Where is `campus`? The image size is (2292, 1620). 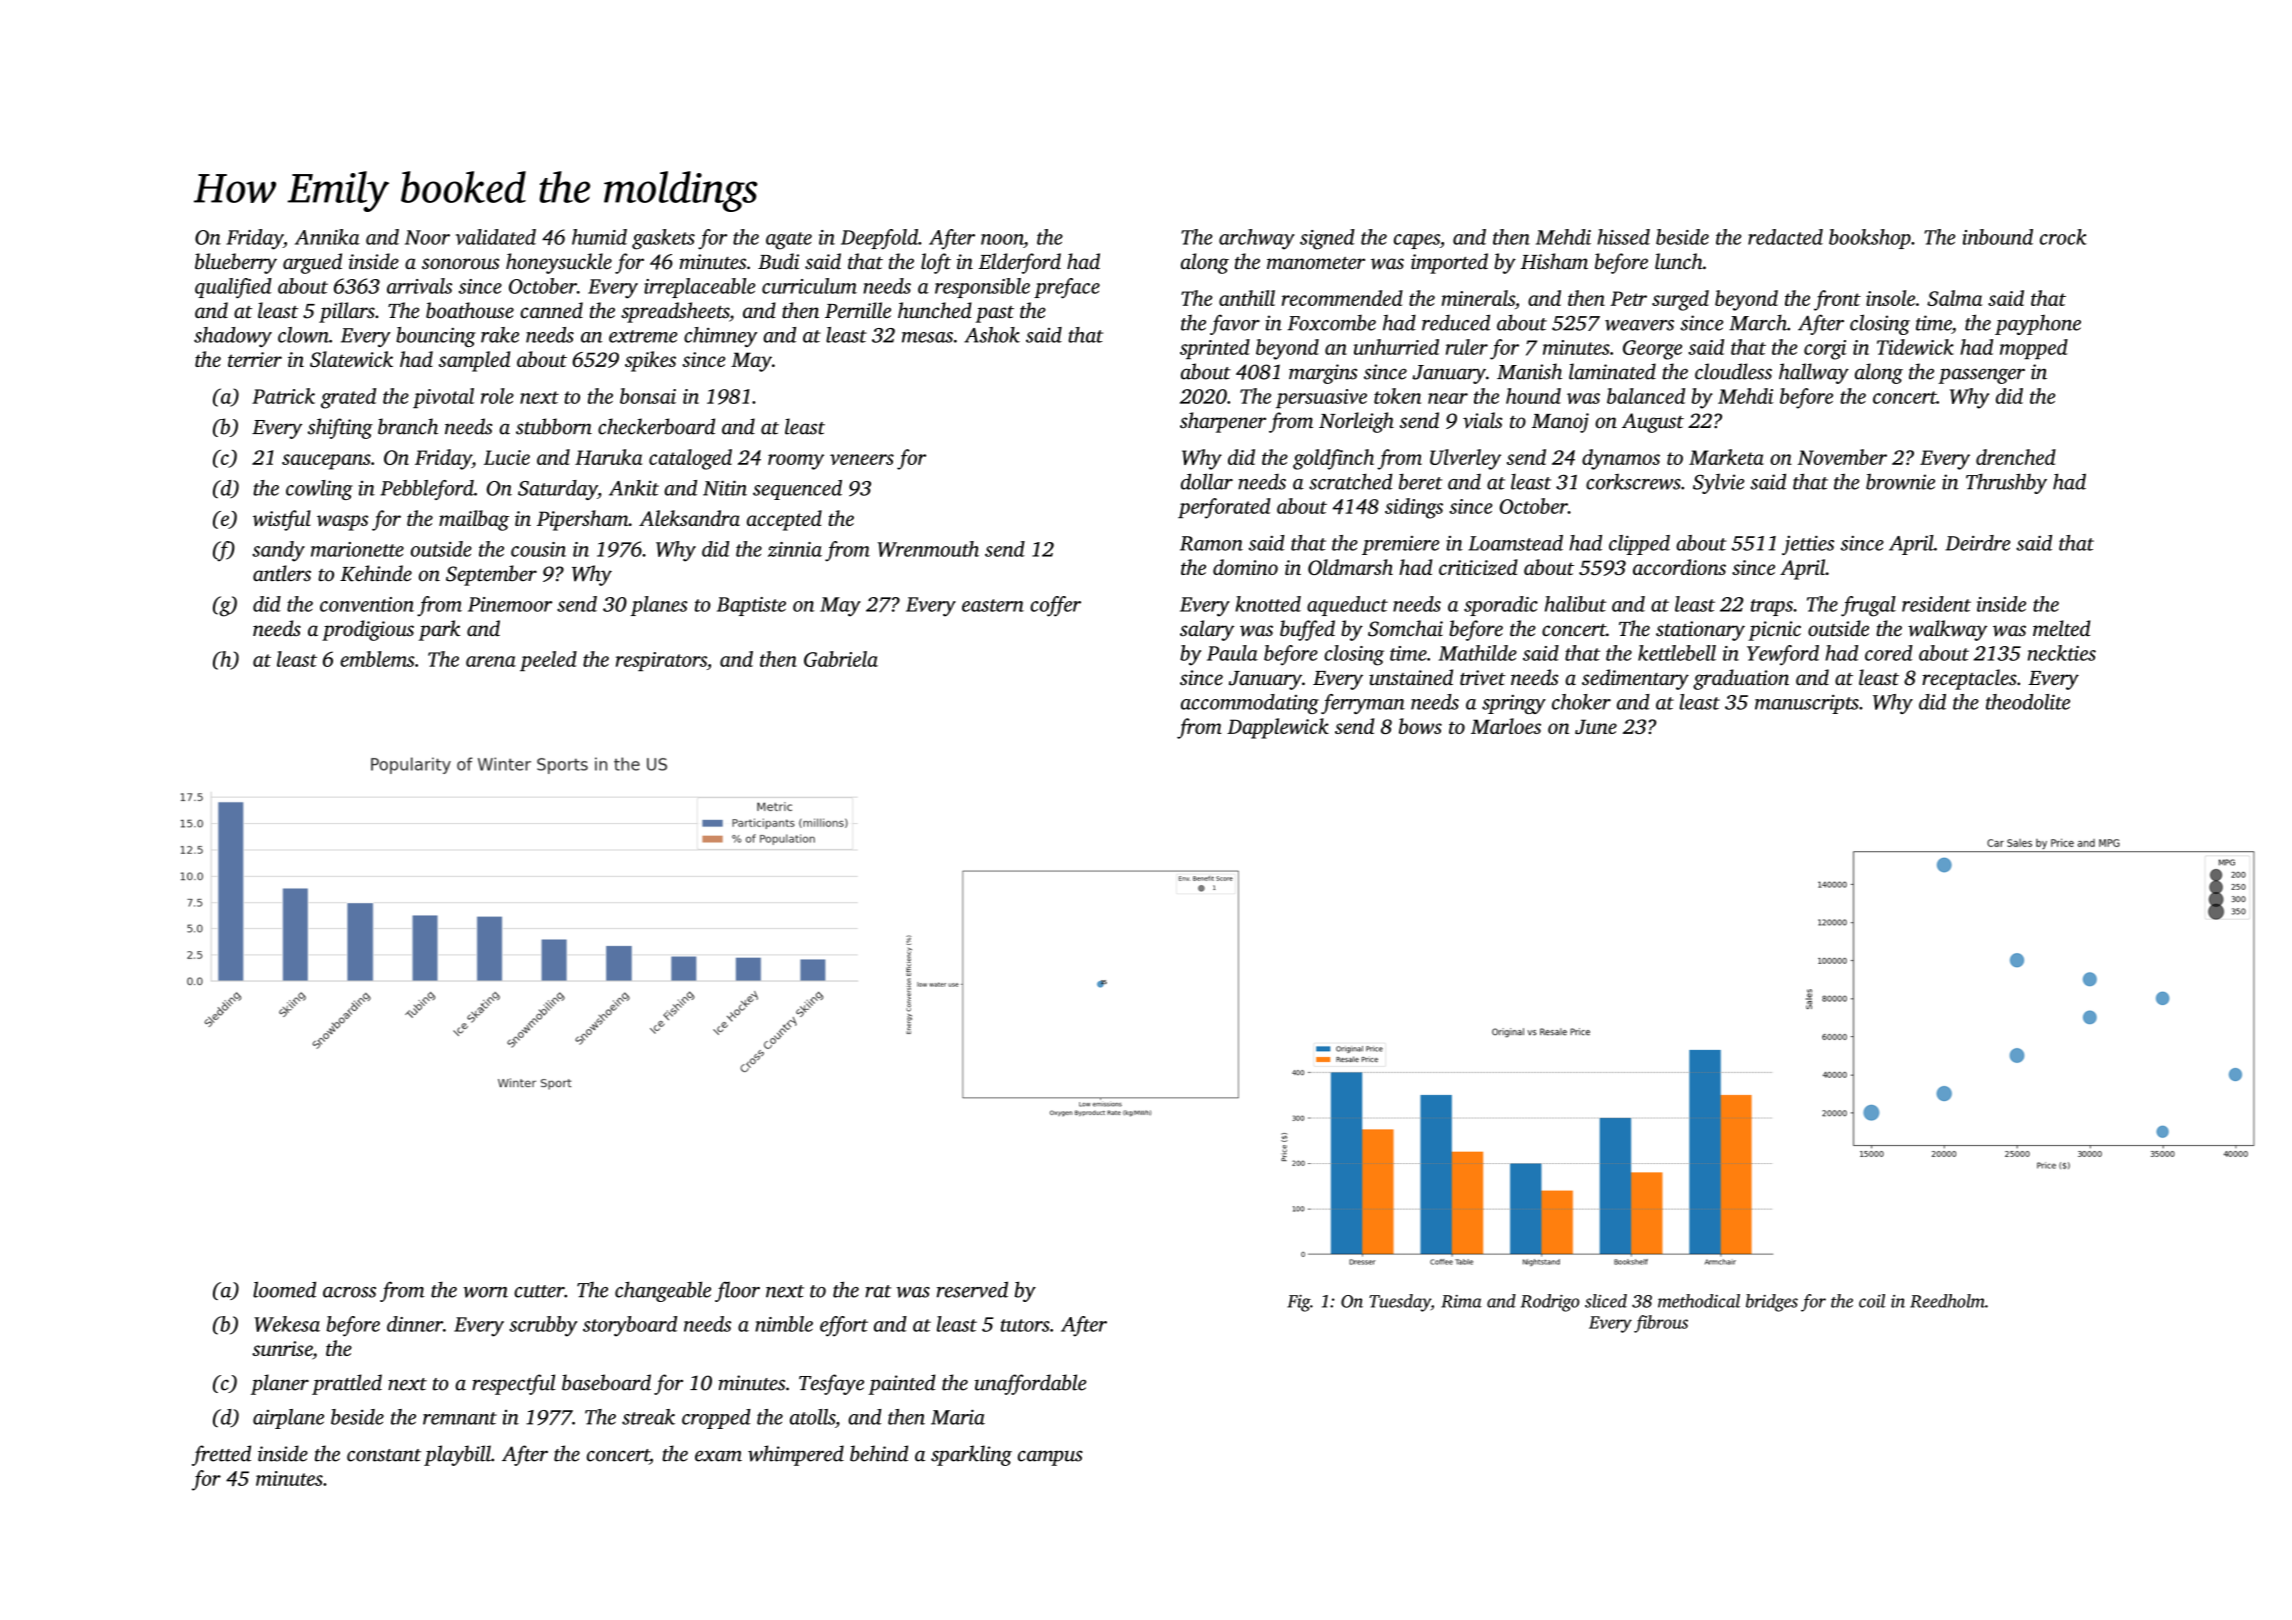
campus is located at coordinates (1050, 1458).
